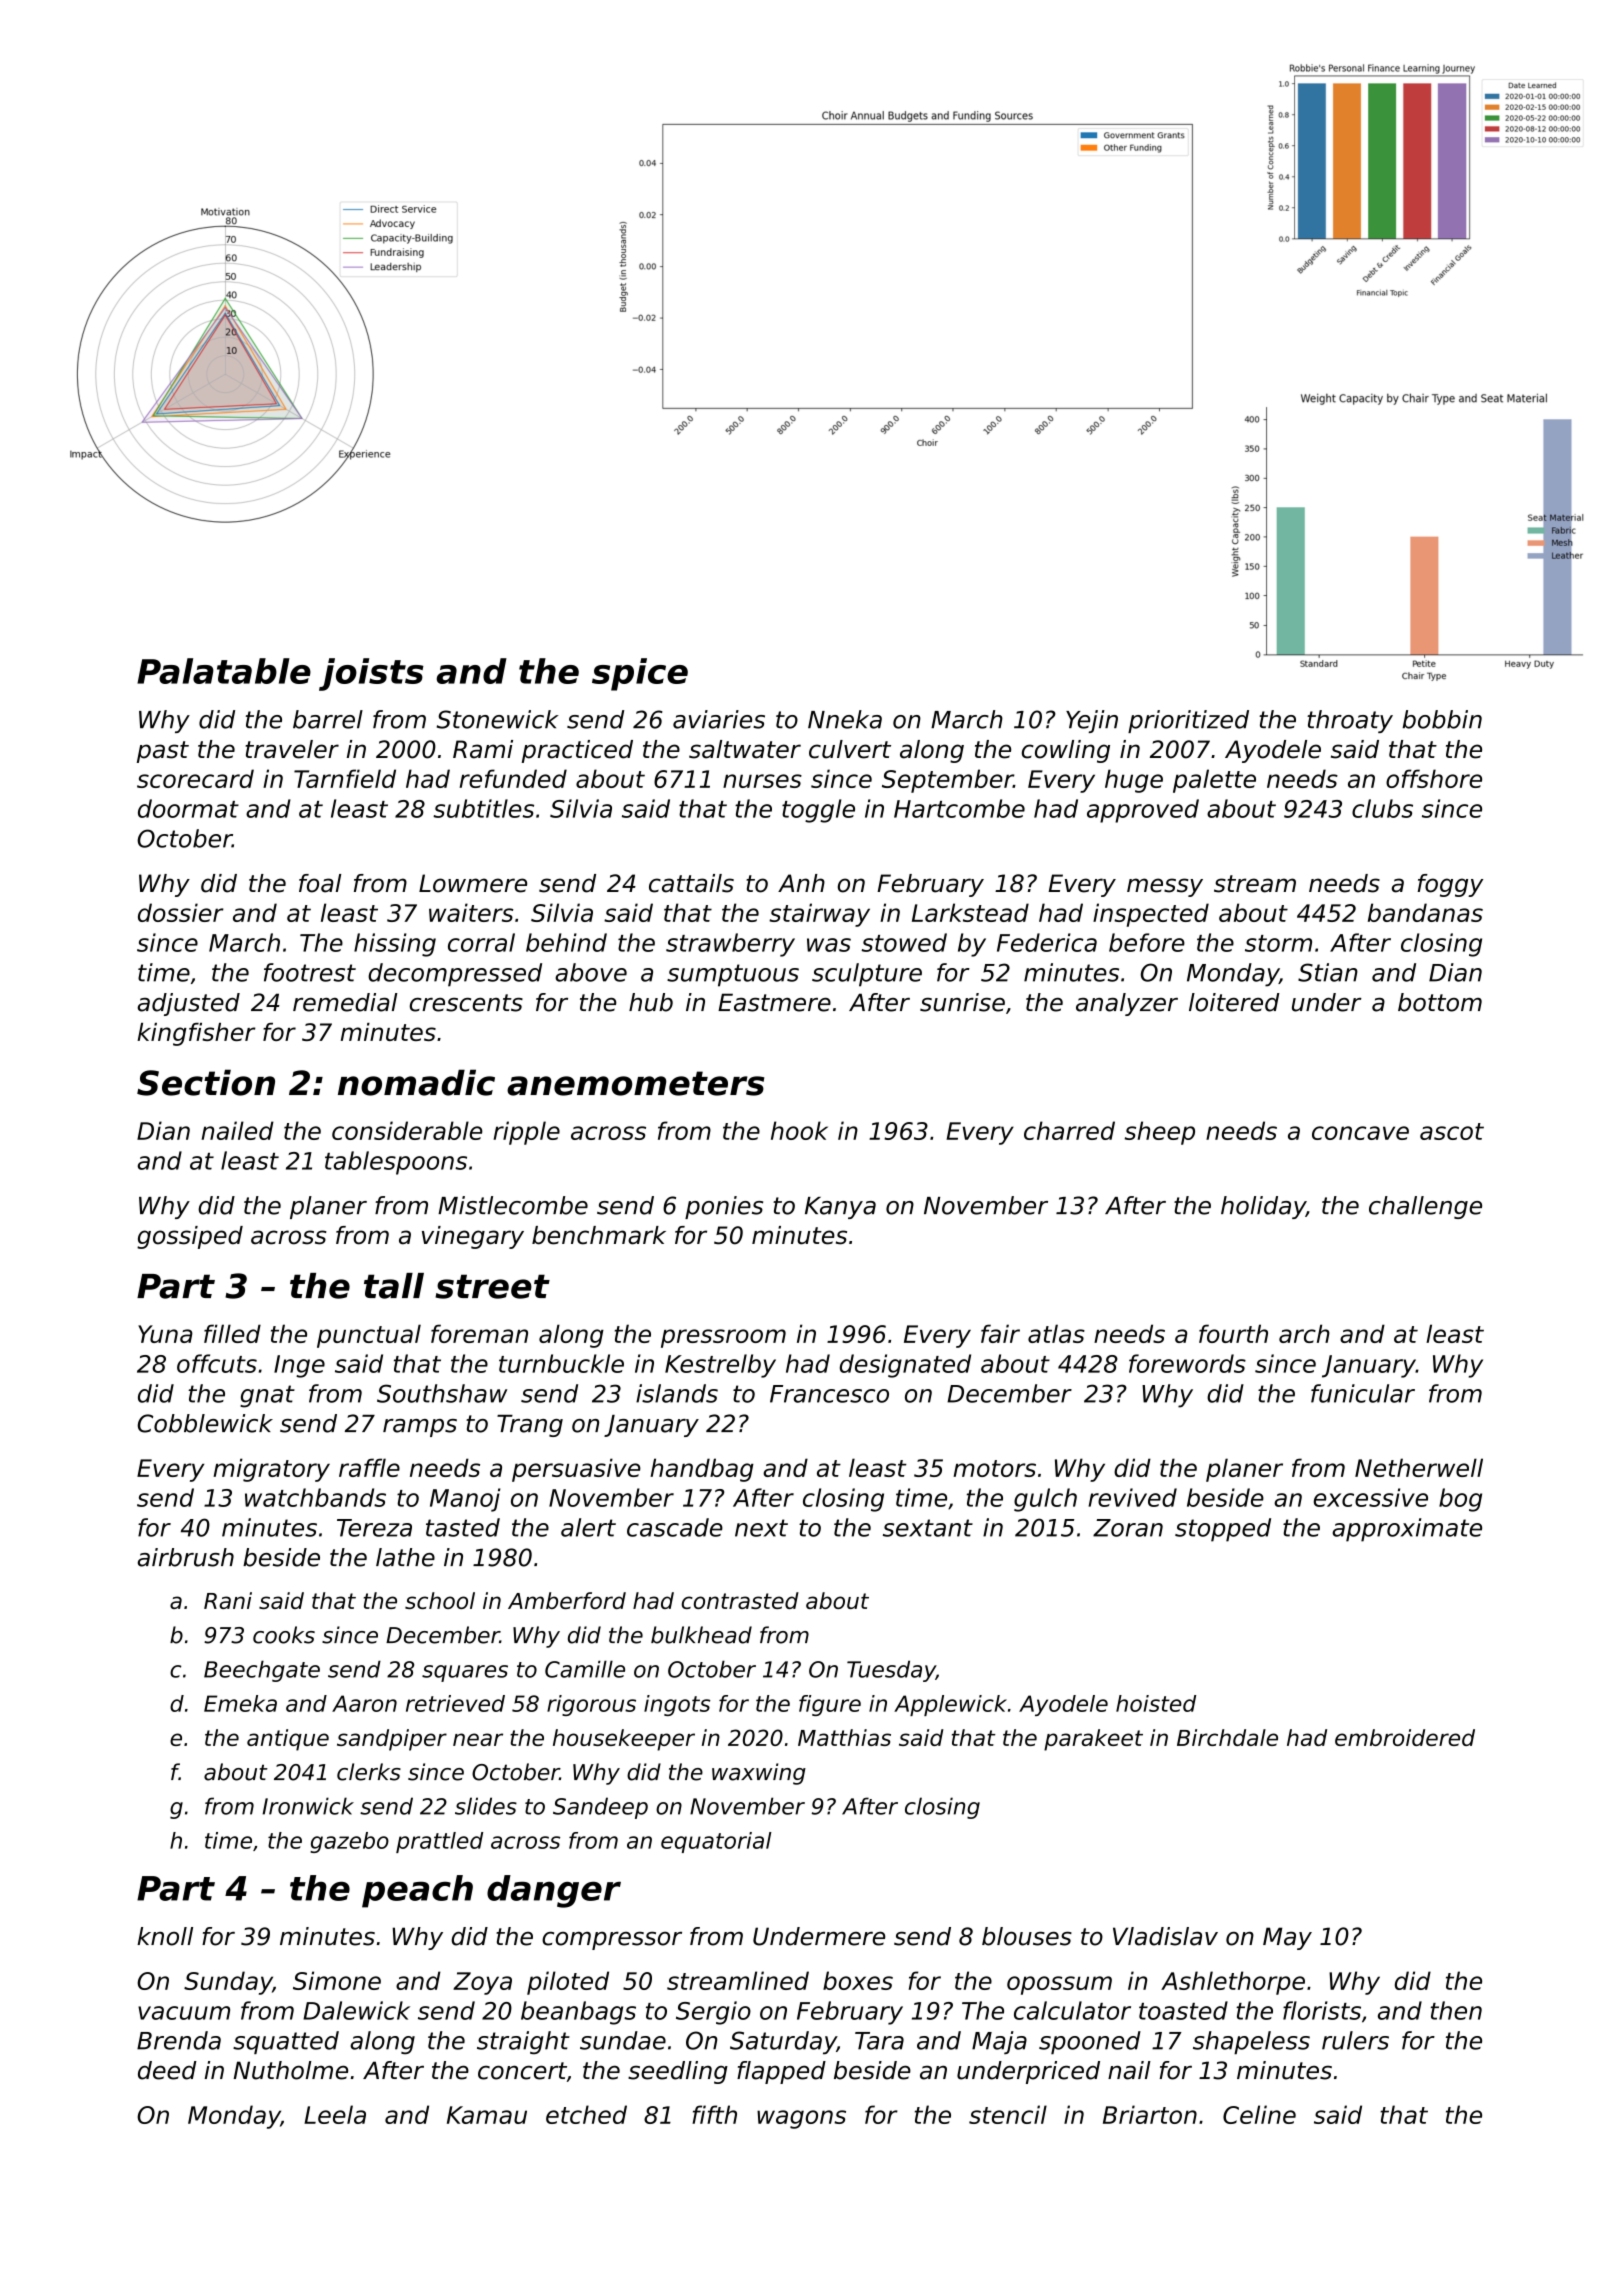 This screenshot has width=1620, height=2292. Describe the element at coordinates (356, 2010) in the screenshot. I see `Dalewick` at that location.
